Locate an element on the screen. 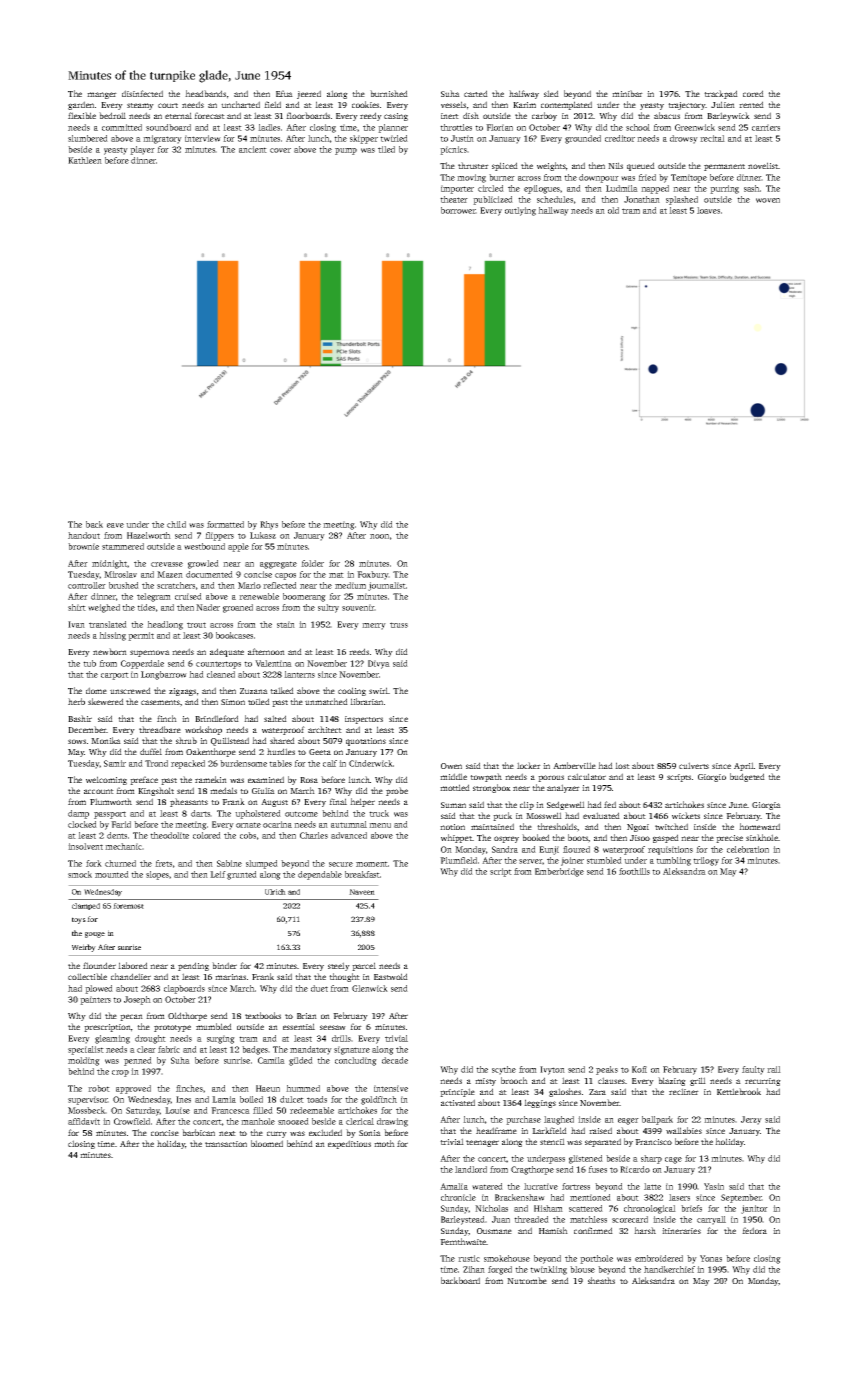  fedora is located at coordinates (754, 1230).
